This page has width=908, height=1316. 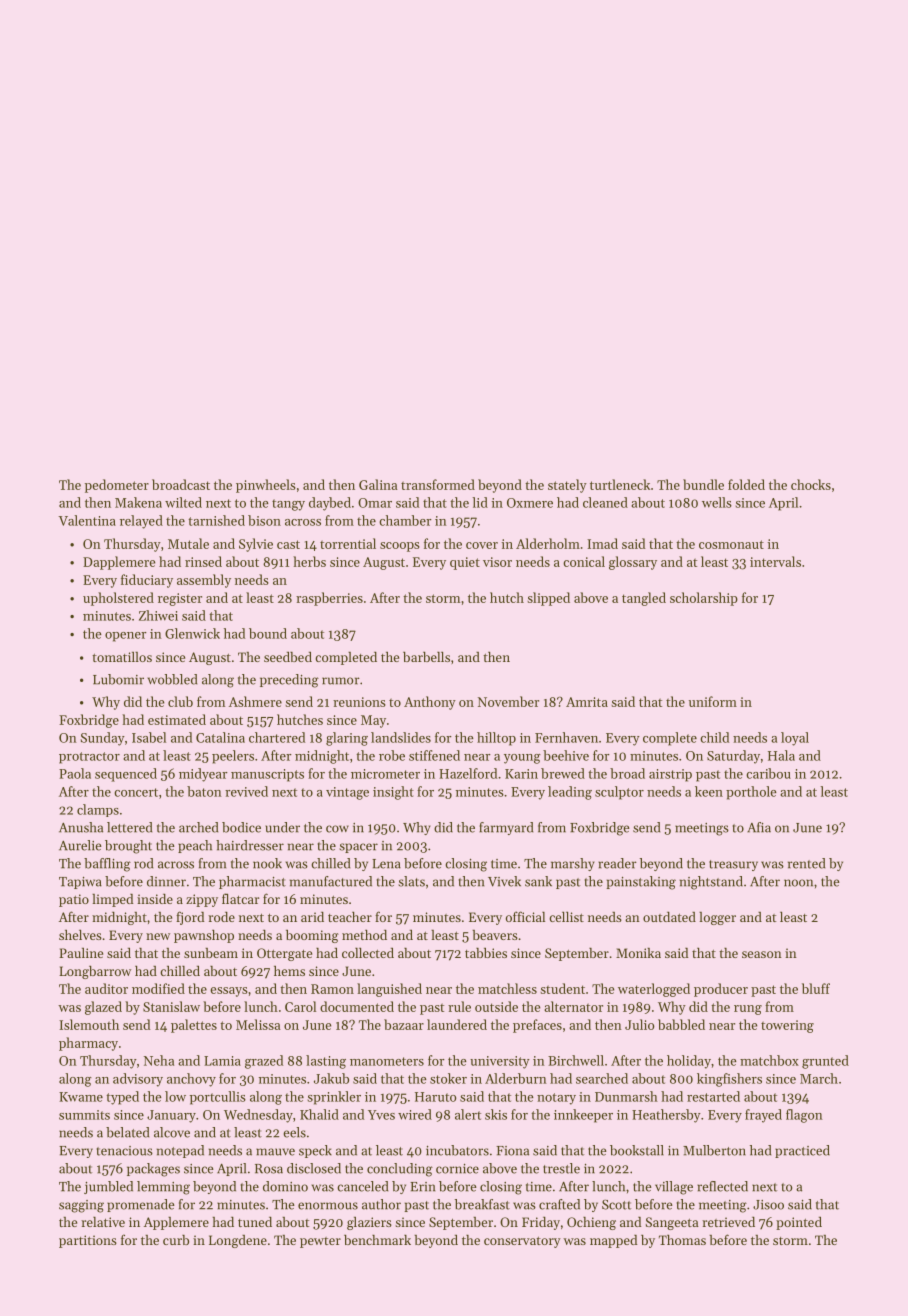 I want to click on porthole, so click(x=751, y=793).
